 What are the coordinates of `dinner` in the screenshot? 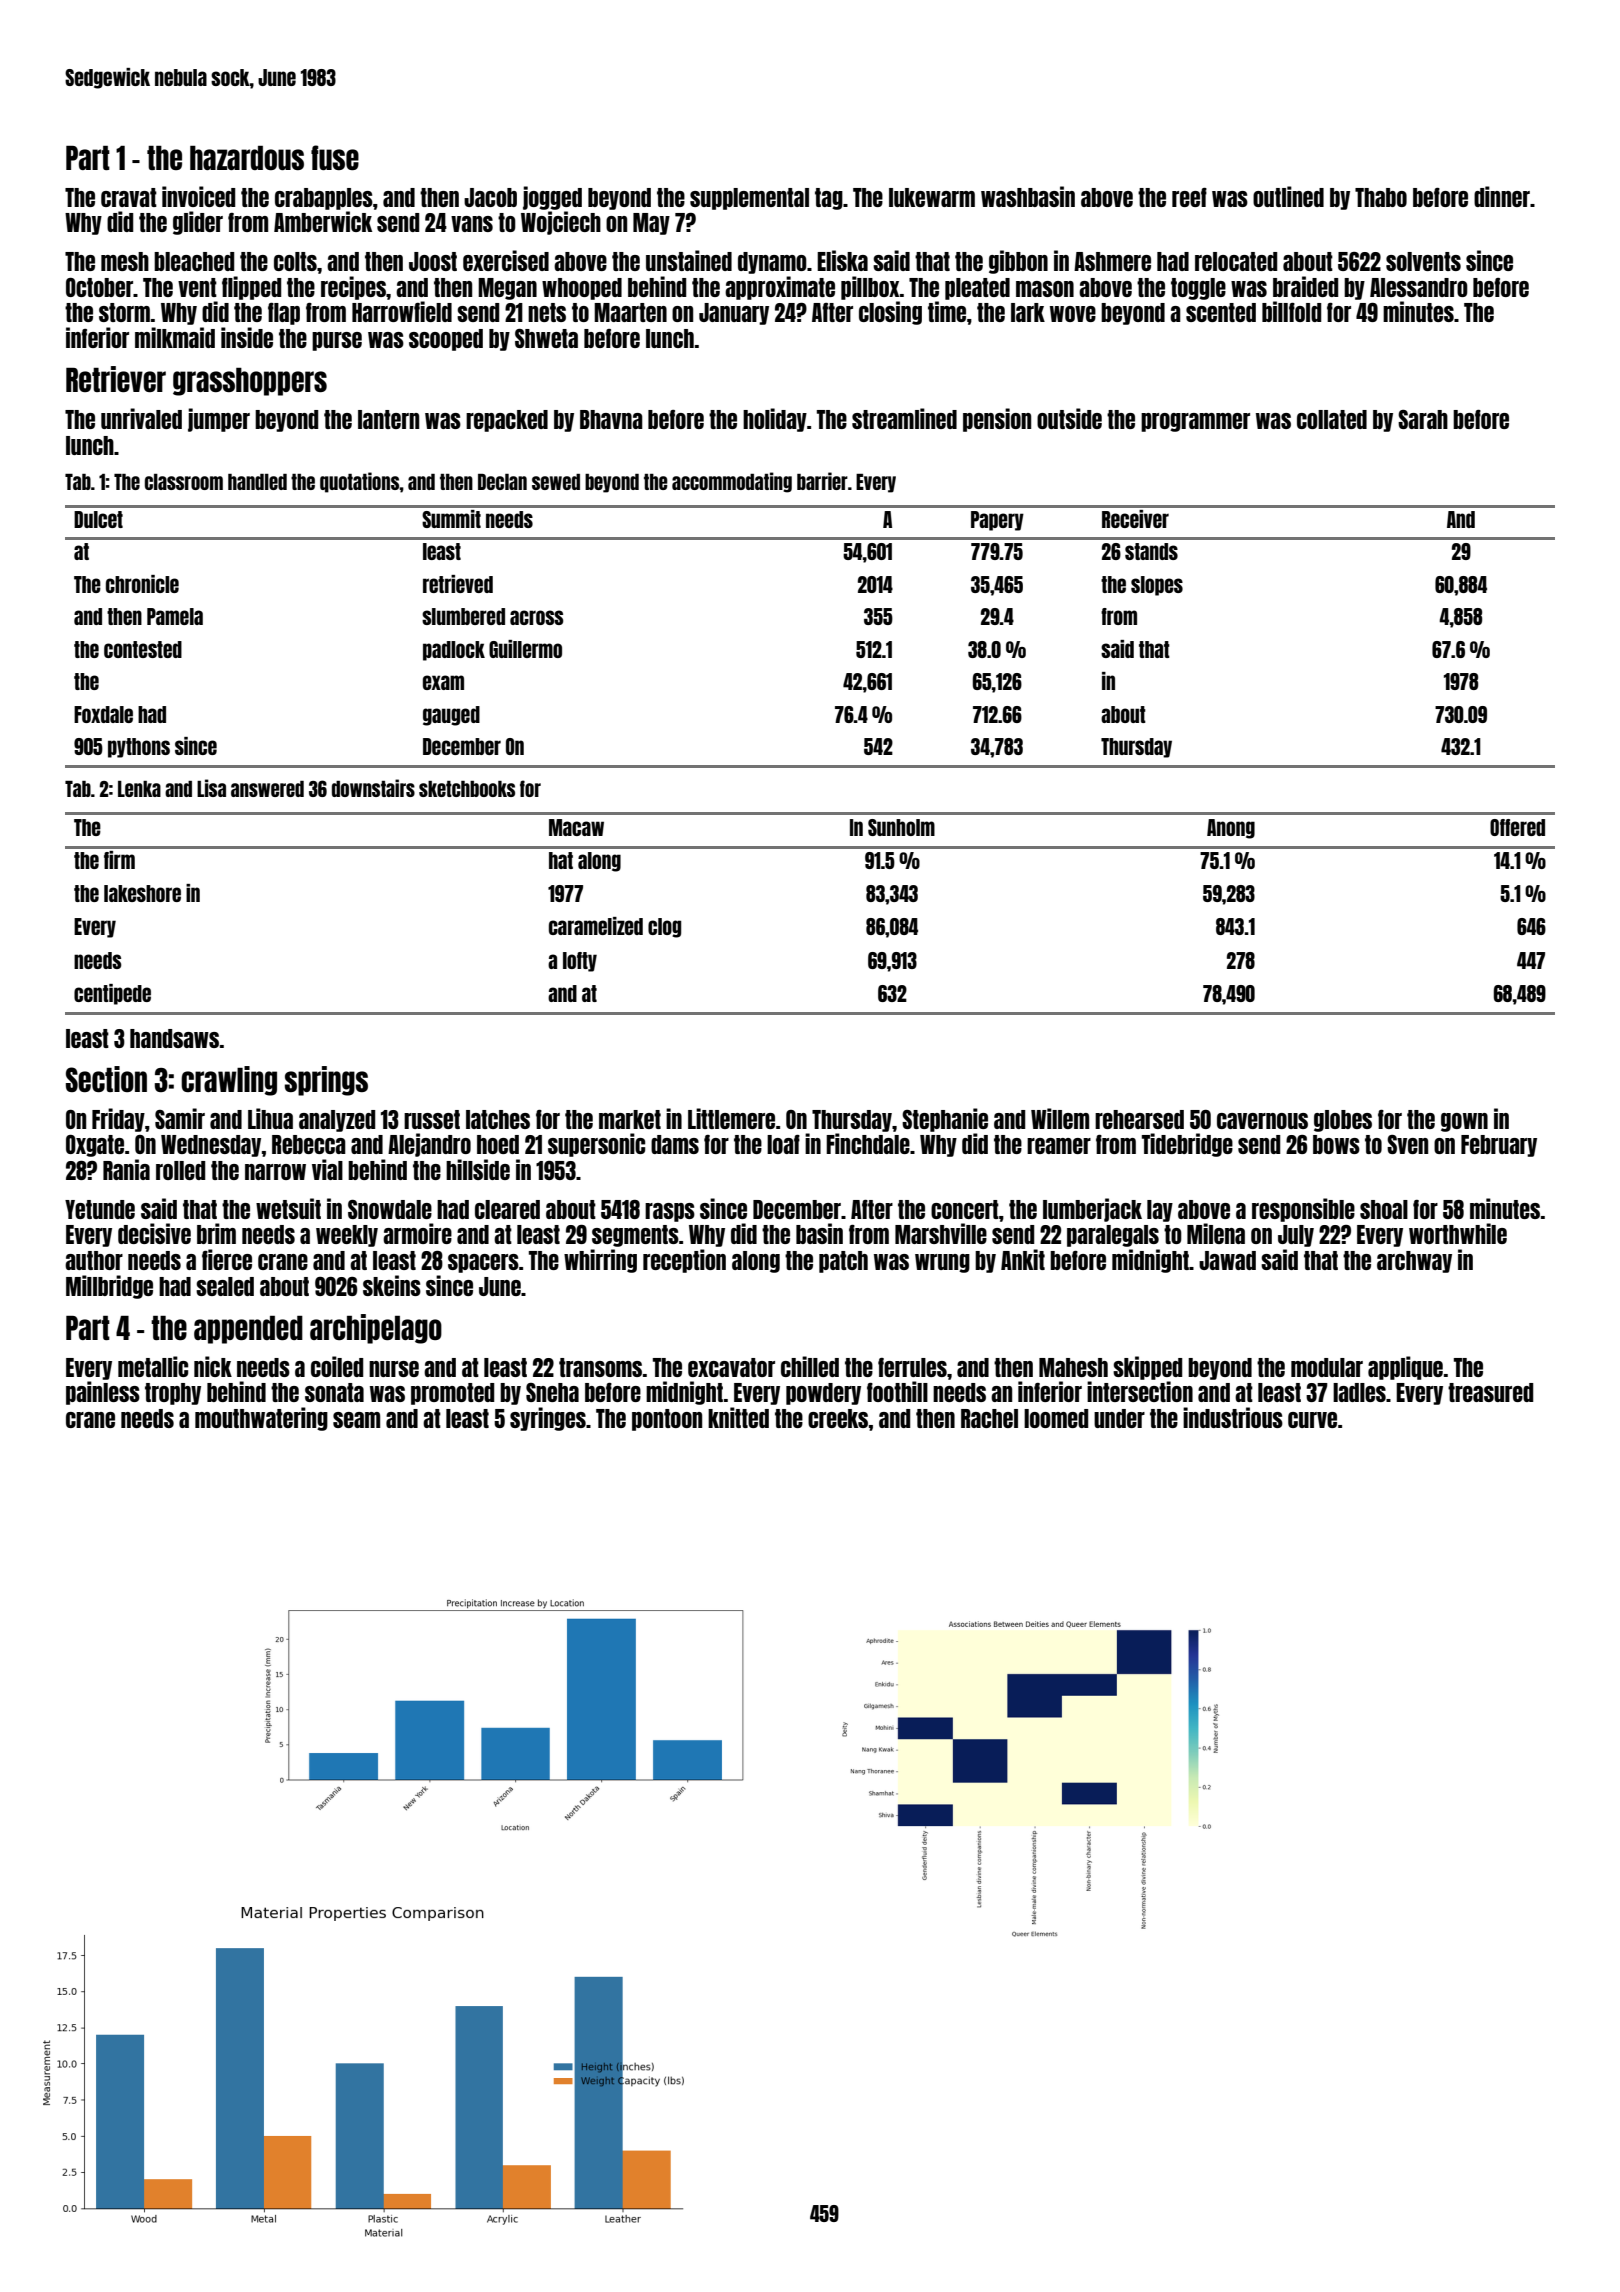 It's located at (1502, 196).
